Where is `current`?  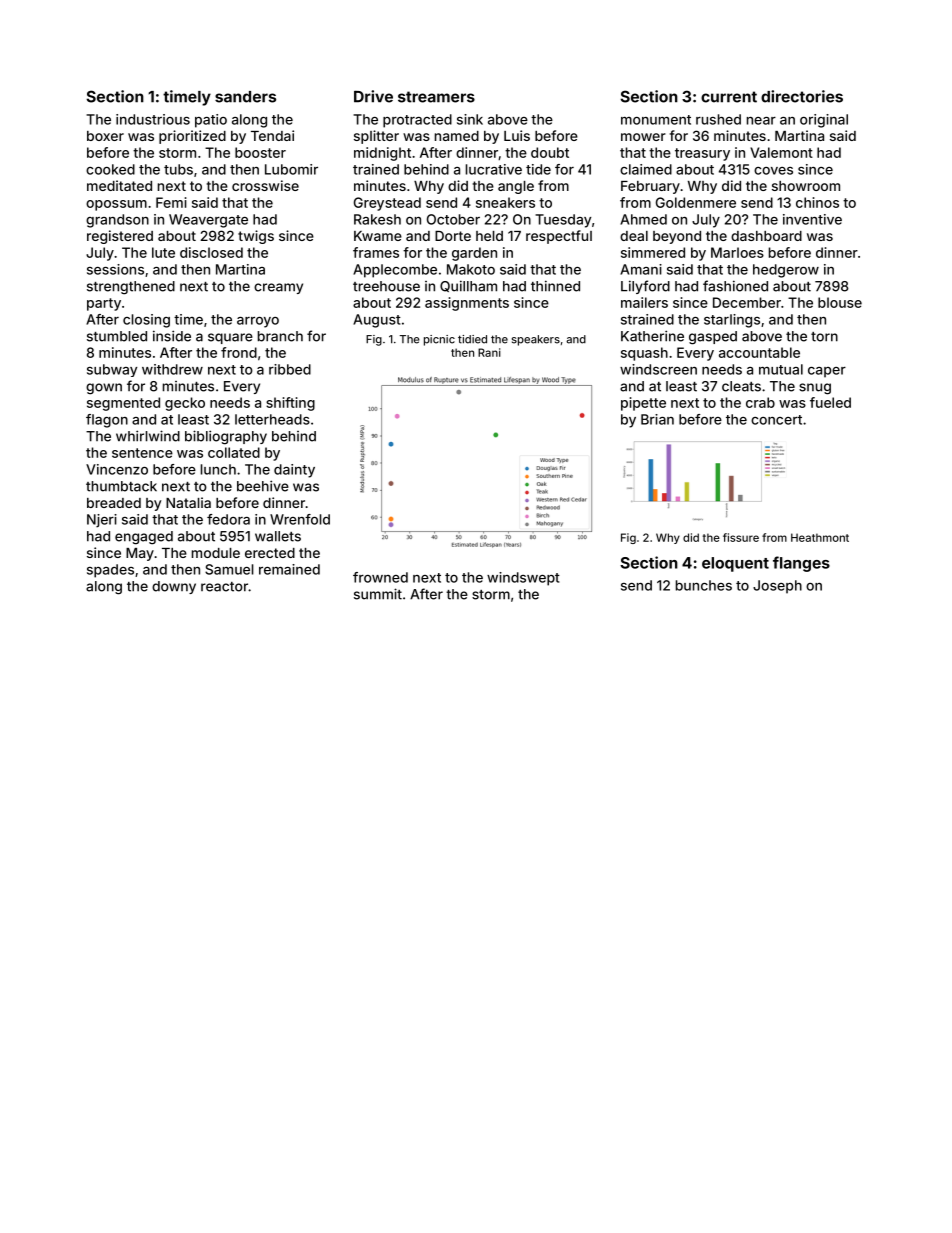 current is located at coordinates (729, 97).
